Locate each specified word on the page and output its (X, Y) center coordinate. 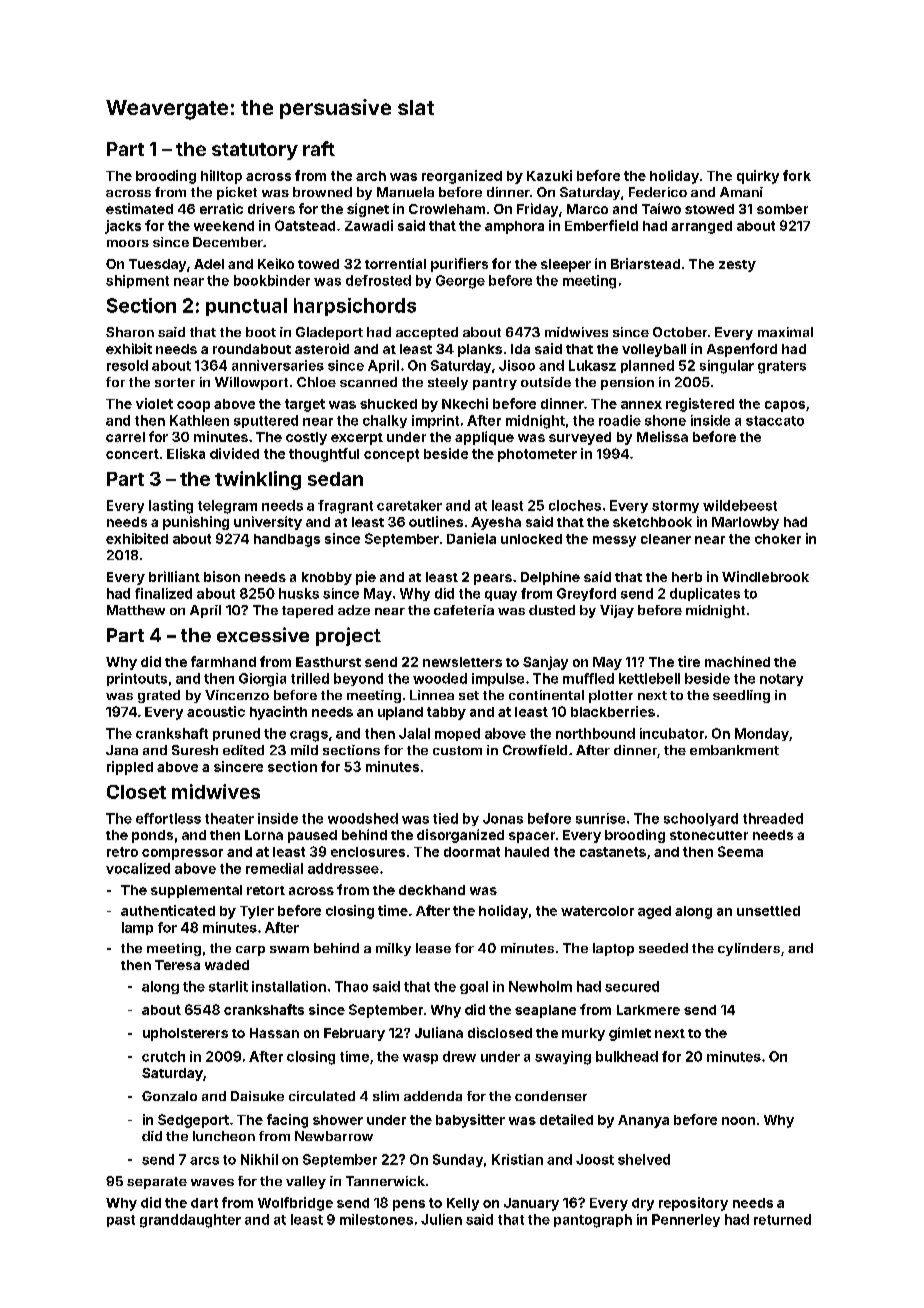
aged (654, 912)
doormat (472, 852)
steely (448, 383)
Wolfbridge (295, 1204)
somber (782, 209)
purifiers (459, 265)
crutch (163, 1056)
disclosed (500, 1032)
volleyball (654, 350)
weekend (224, 226)
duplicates (705, 594)
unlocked (531, 539)
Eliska (186, 453)
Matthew (136, 610)
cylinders (749, 949)
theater (229, 818)
